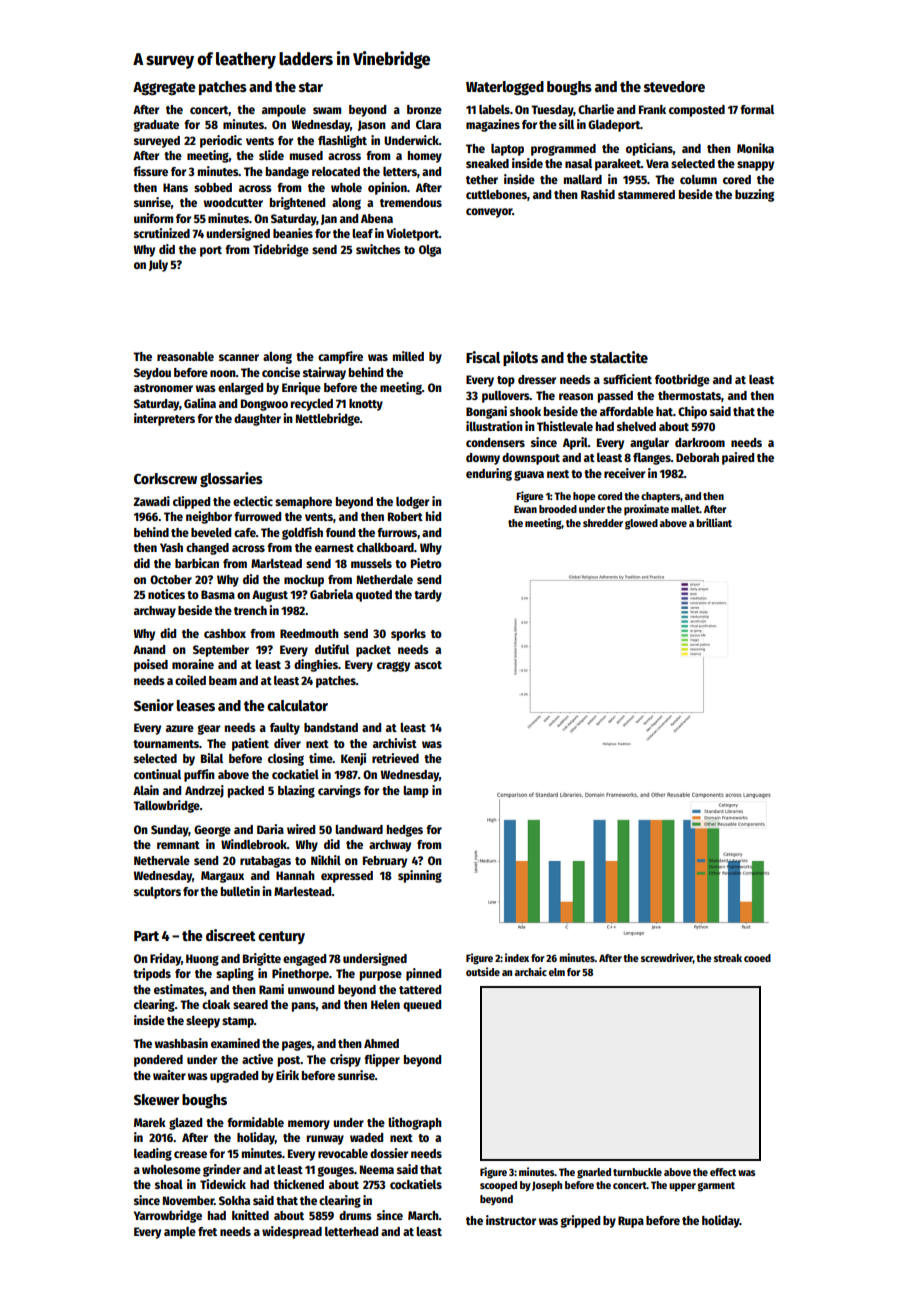 This screenshot has width=908, height=1316. I want to click on spinning, so click(420, 876).
